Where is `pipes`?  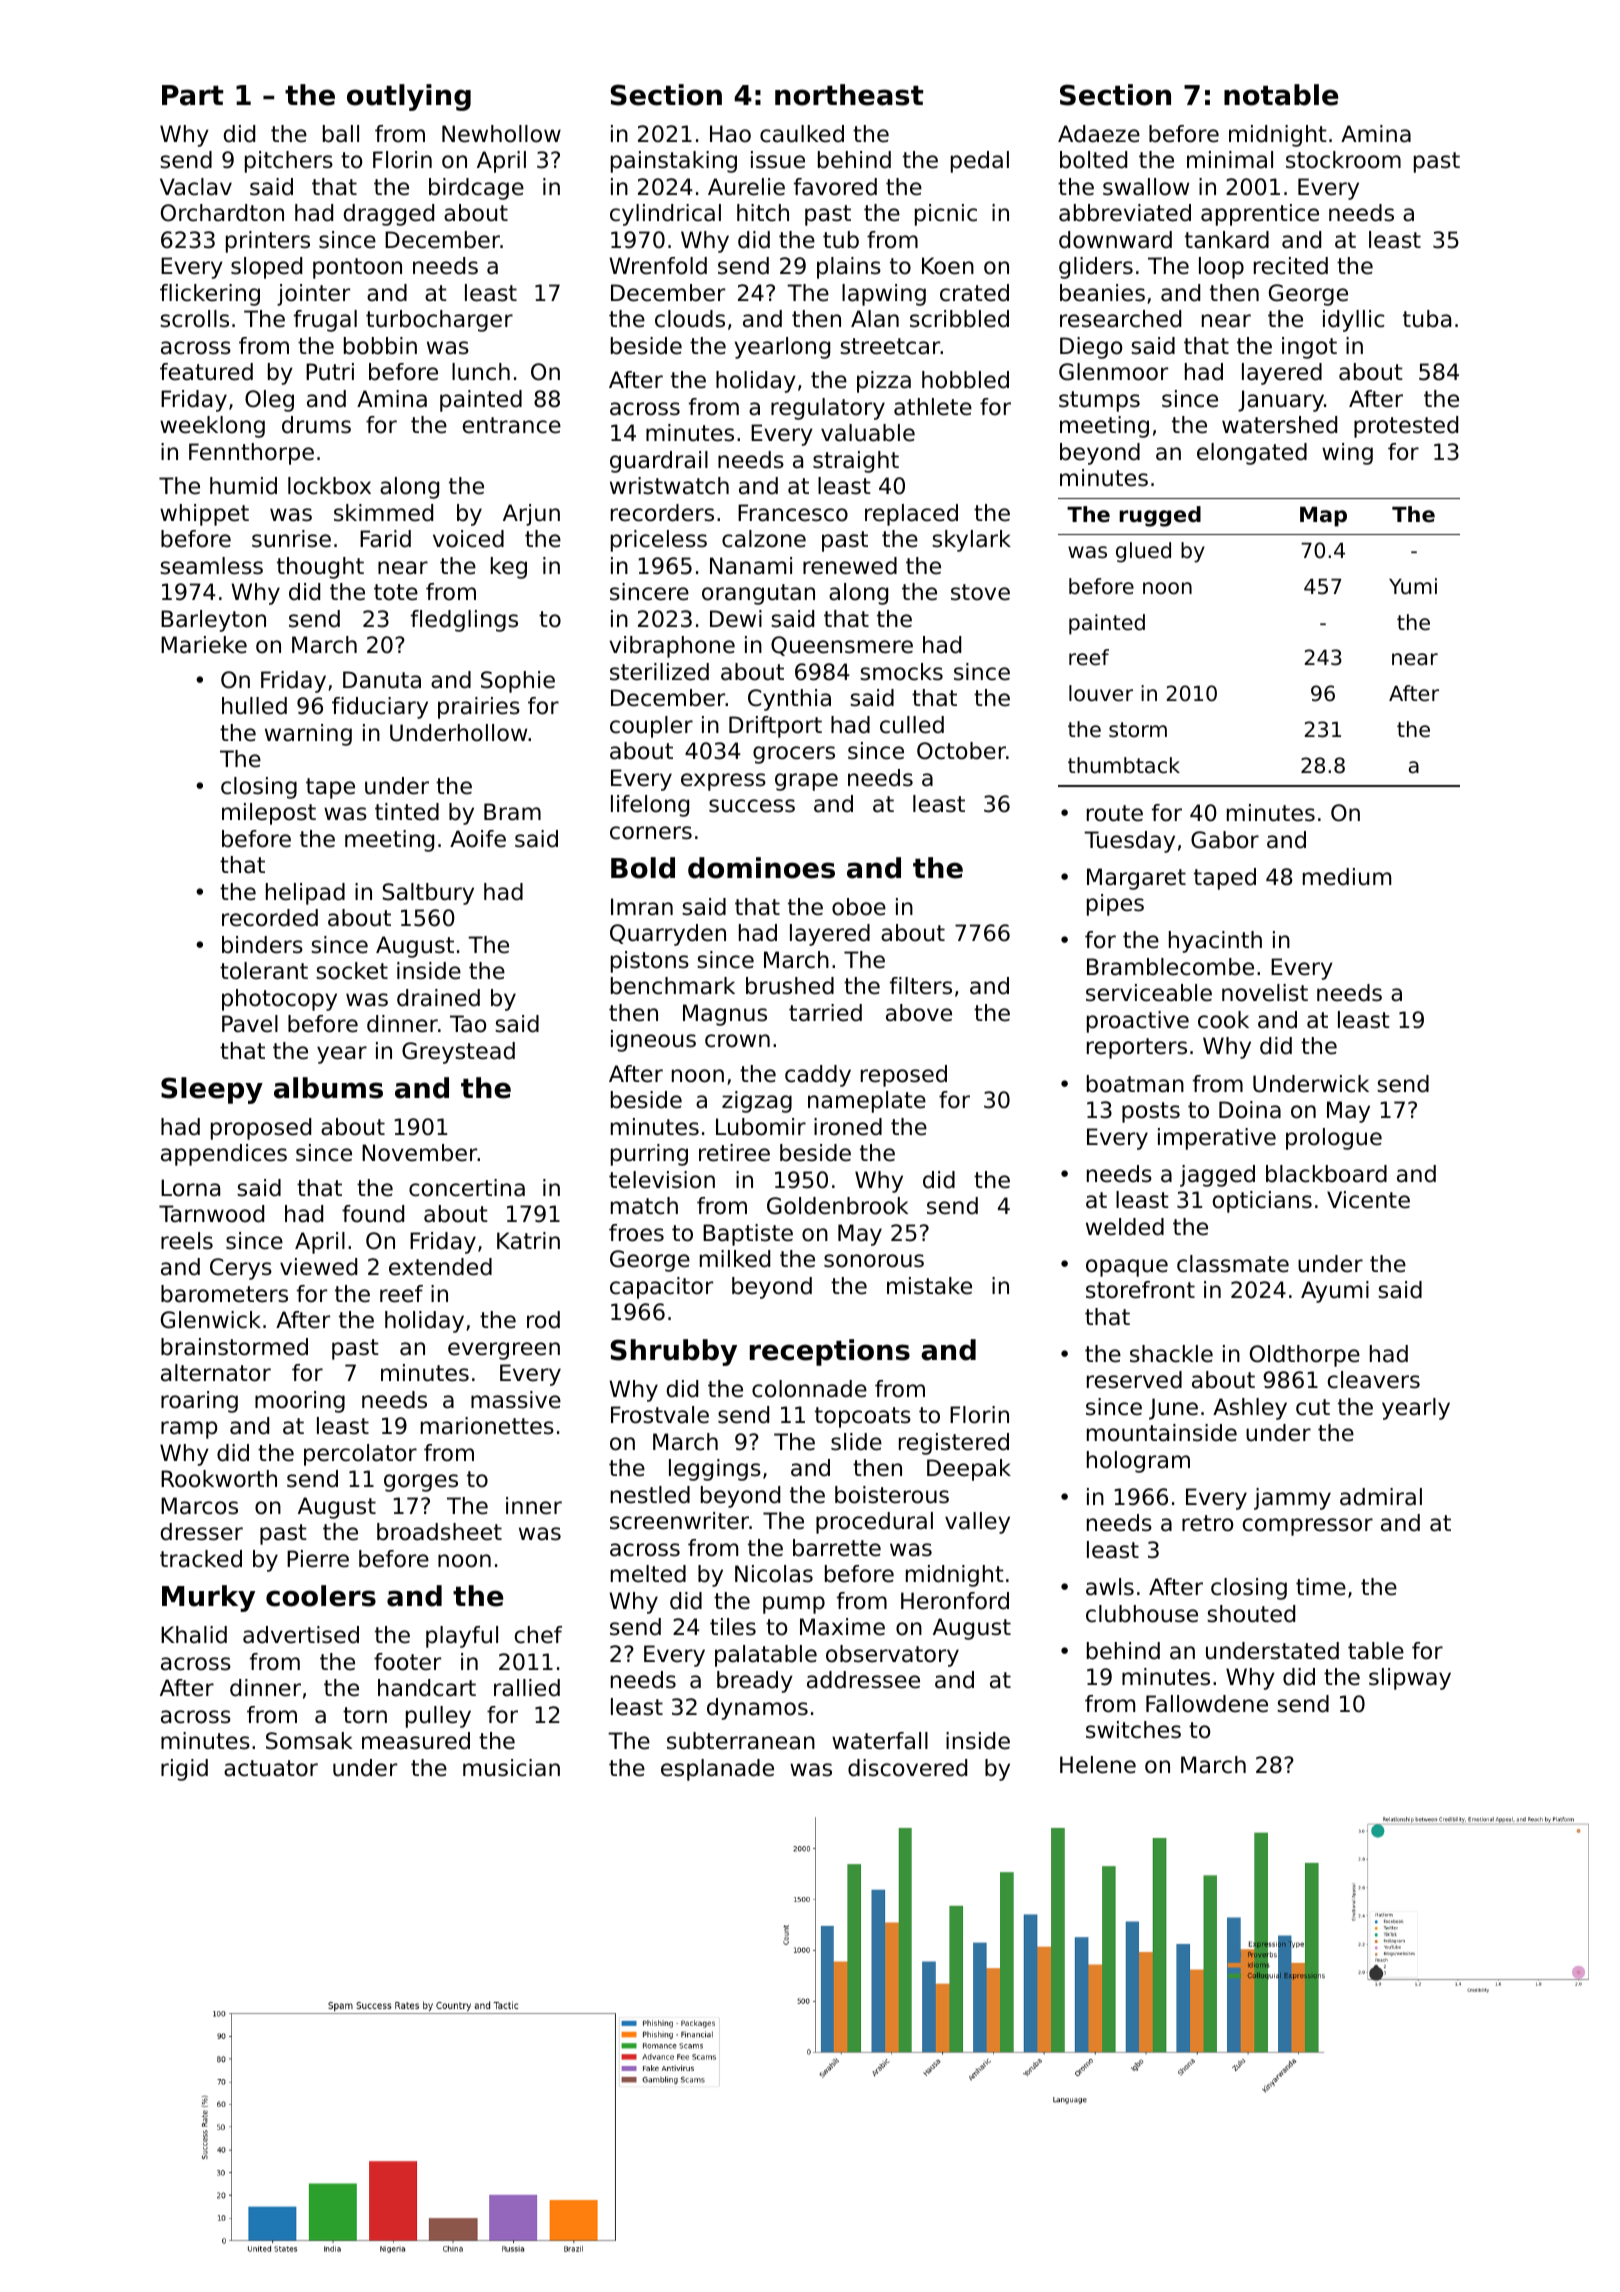 pipes is located at coordinates (1115, 905).
